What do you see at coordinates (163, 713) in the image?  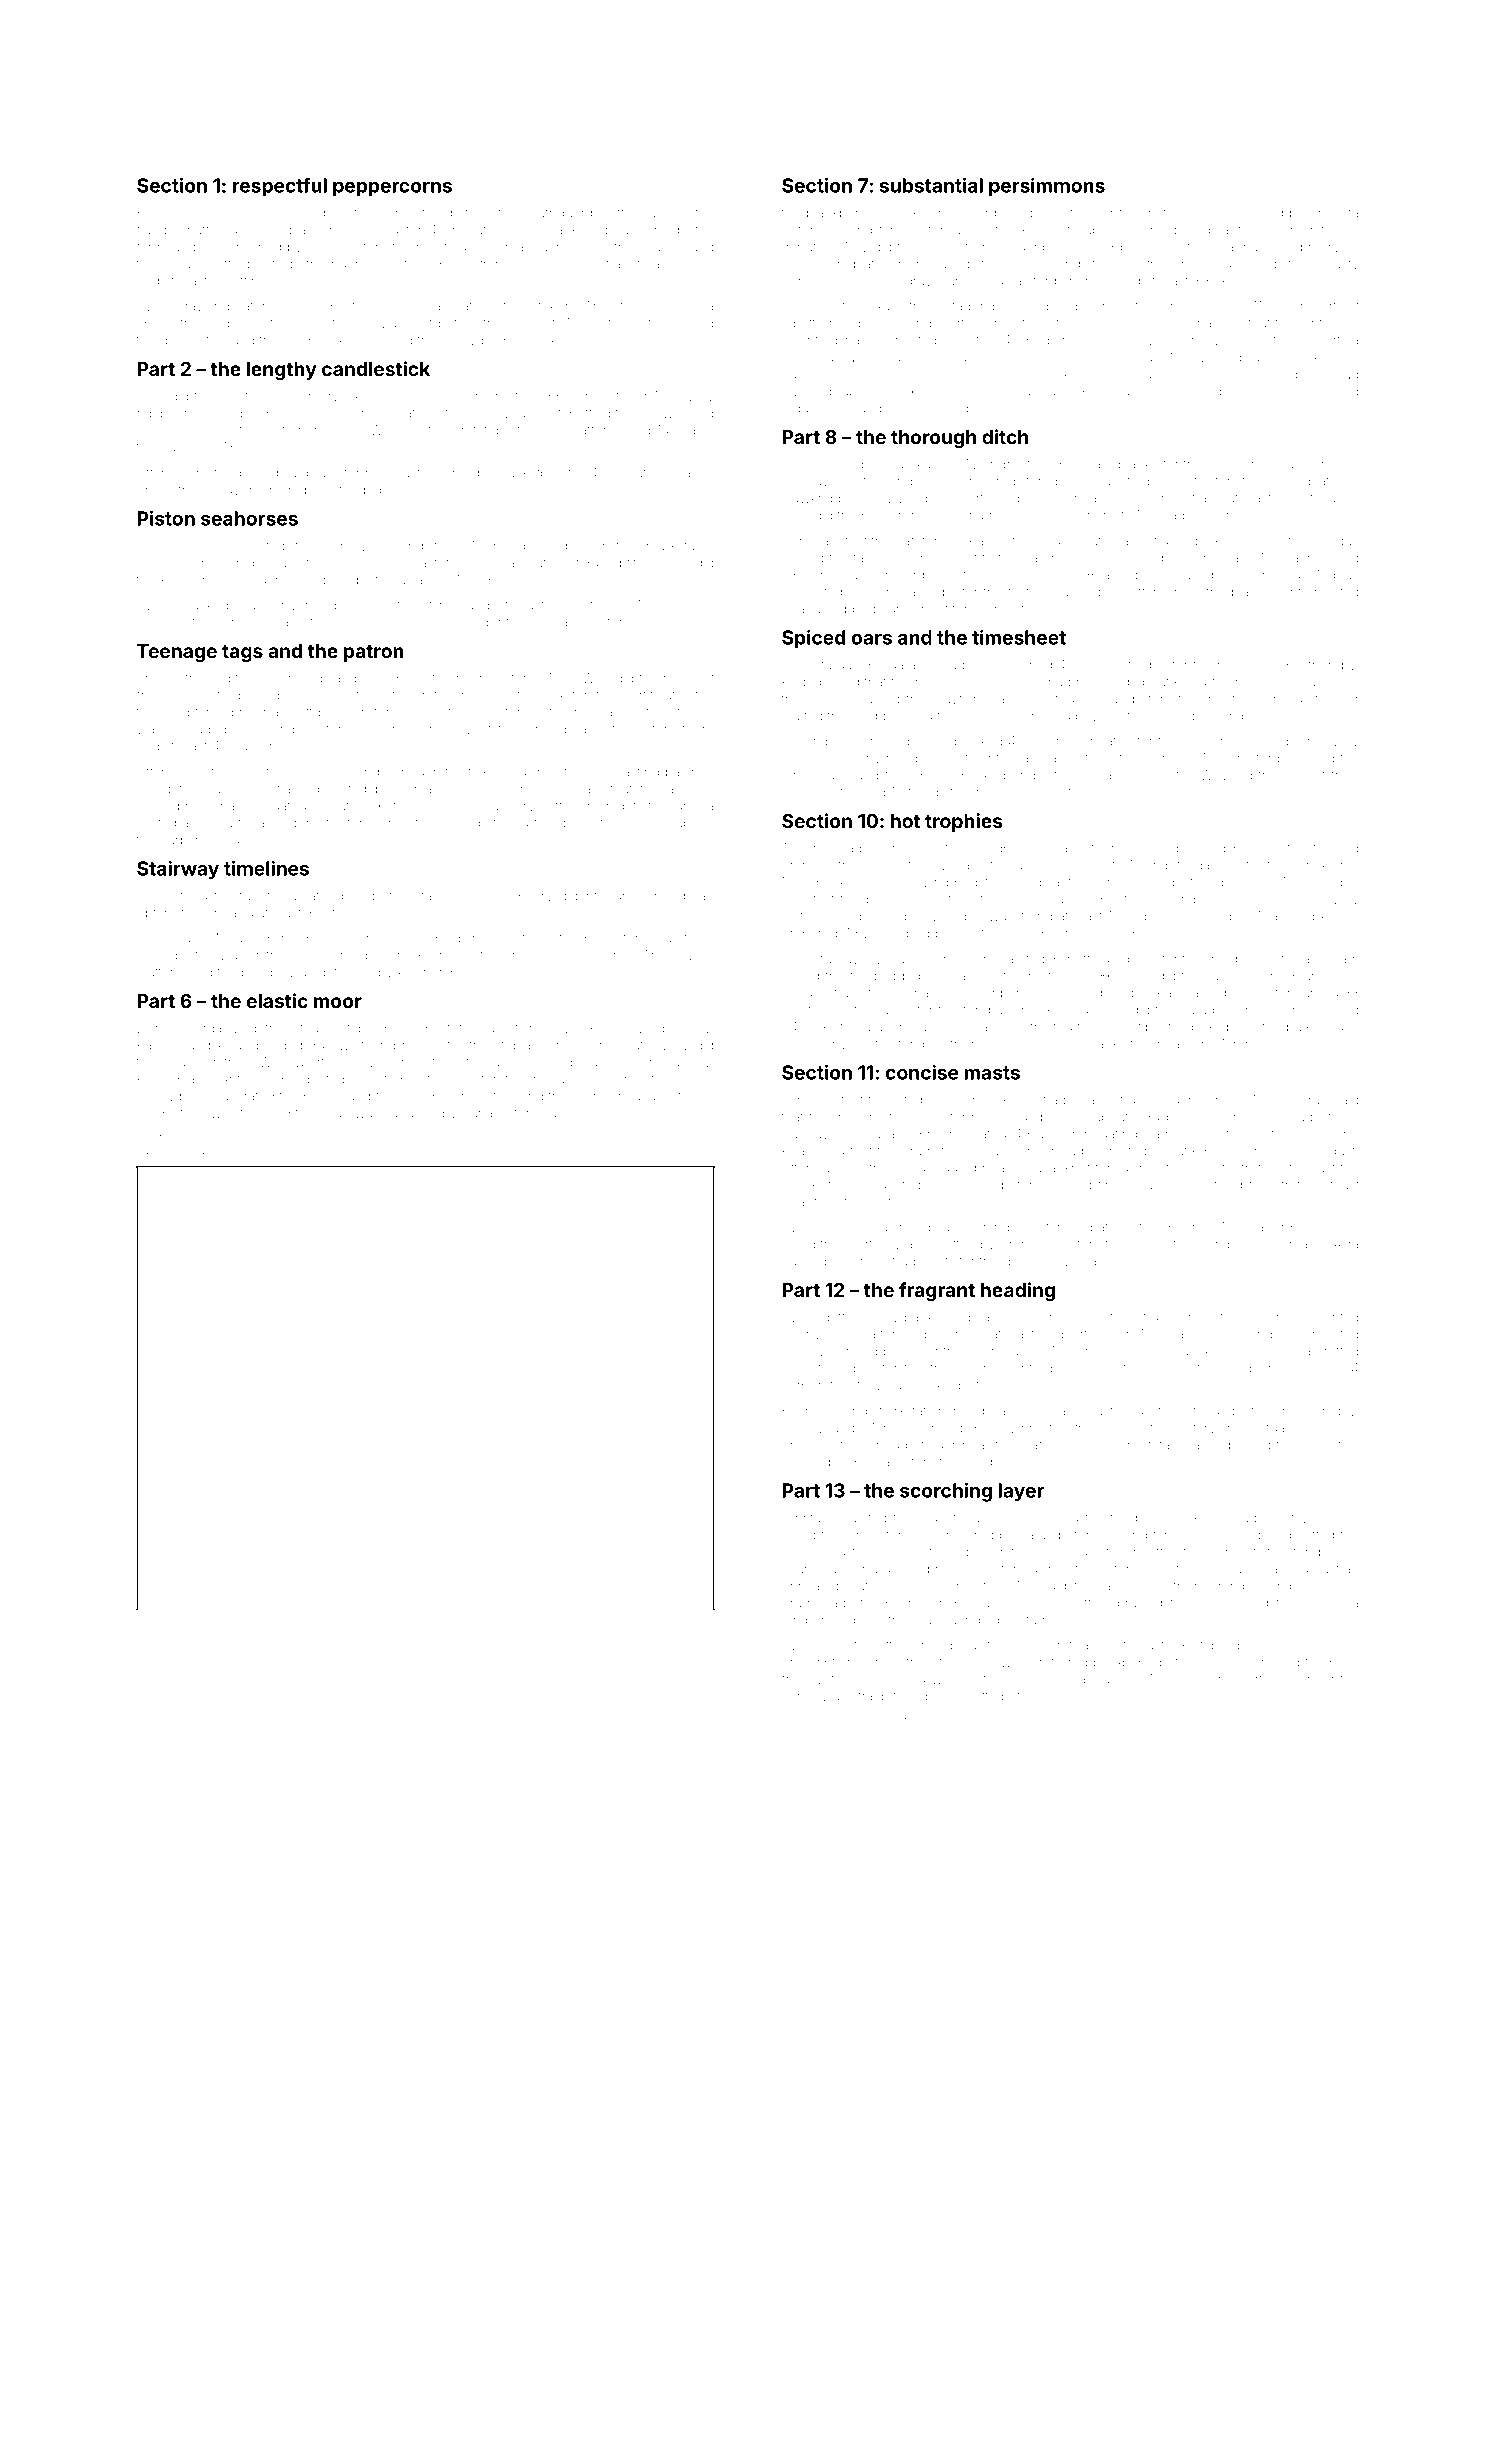 I see `trackpad` at bounding box center [163, 713].
